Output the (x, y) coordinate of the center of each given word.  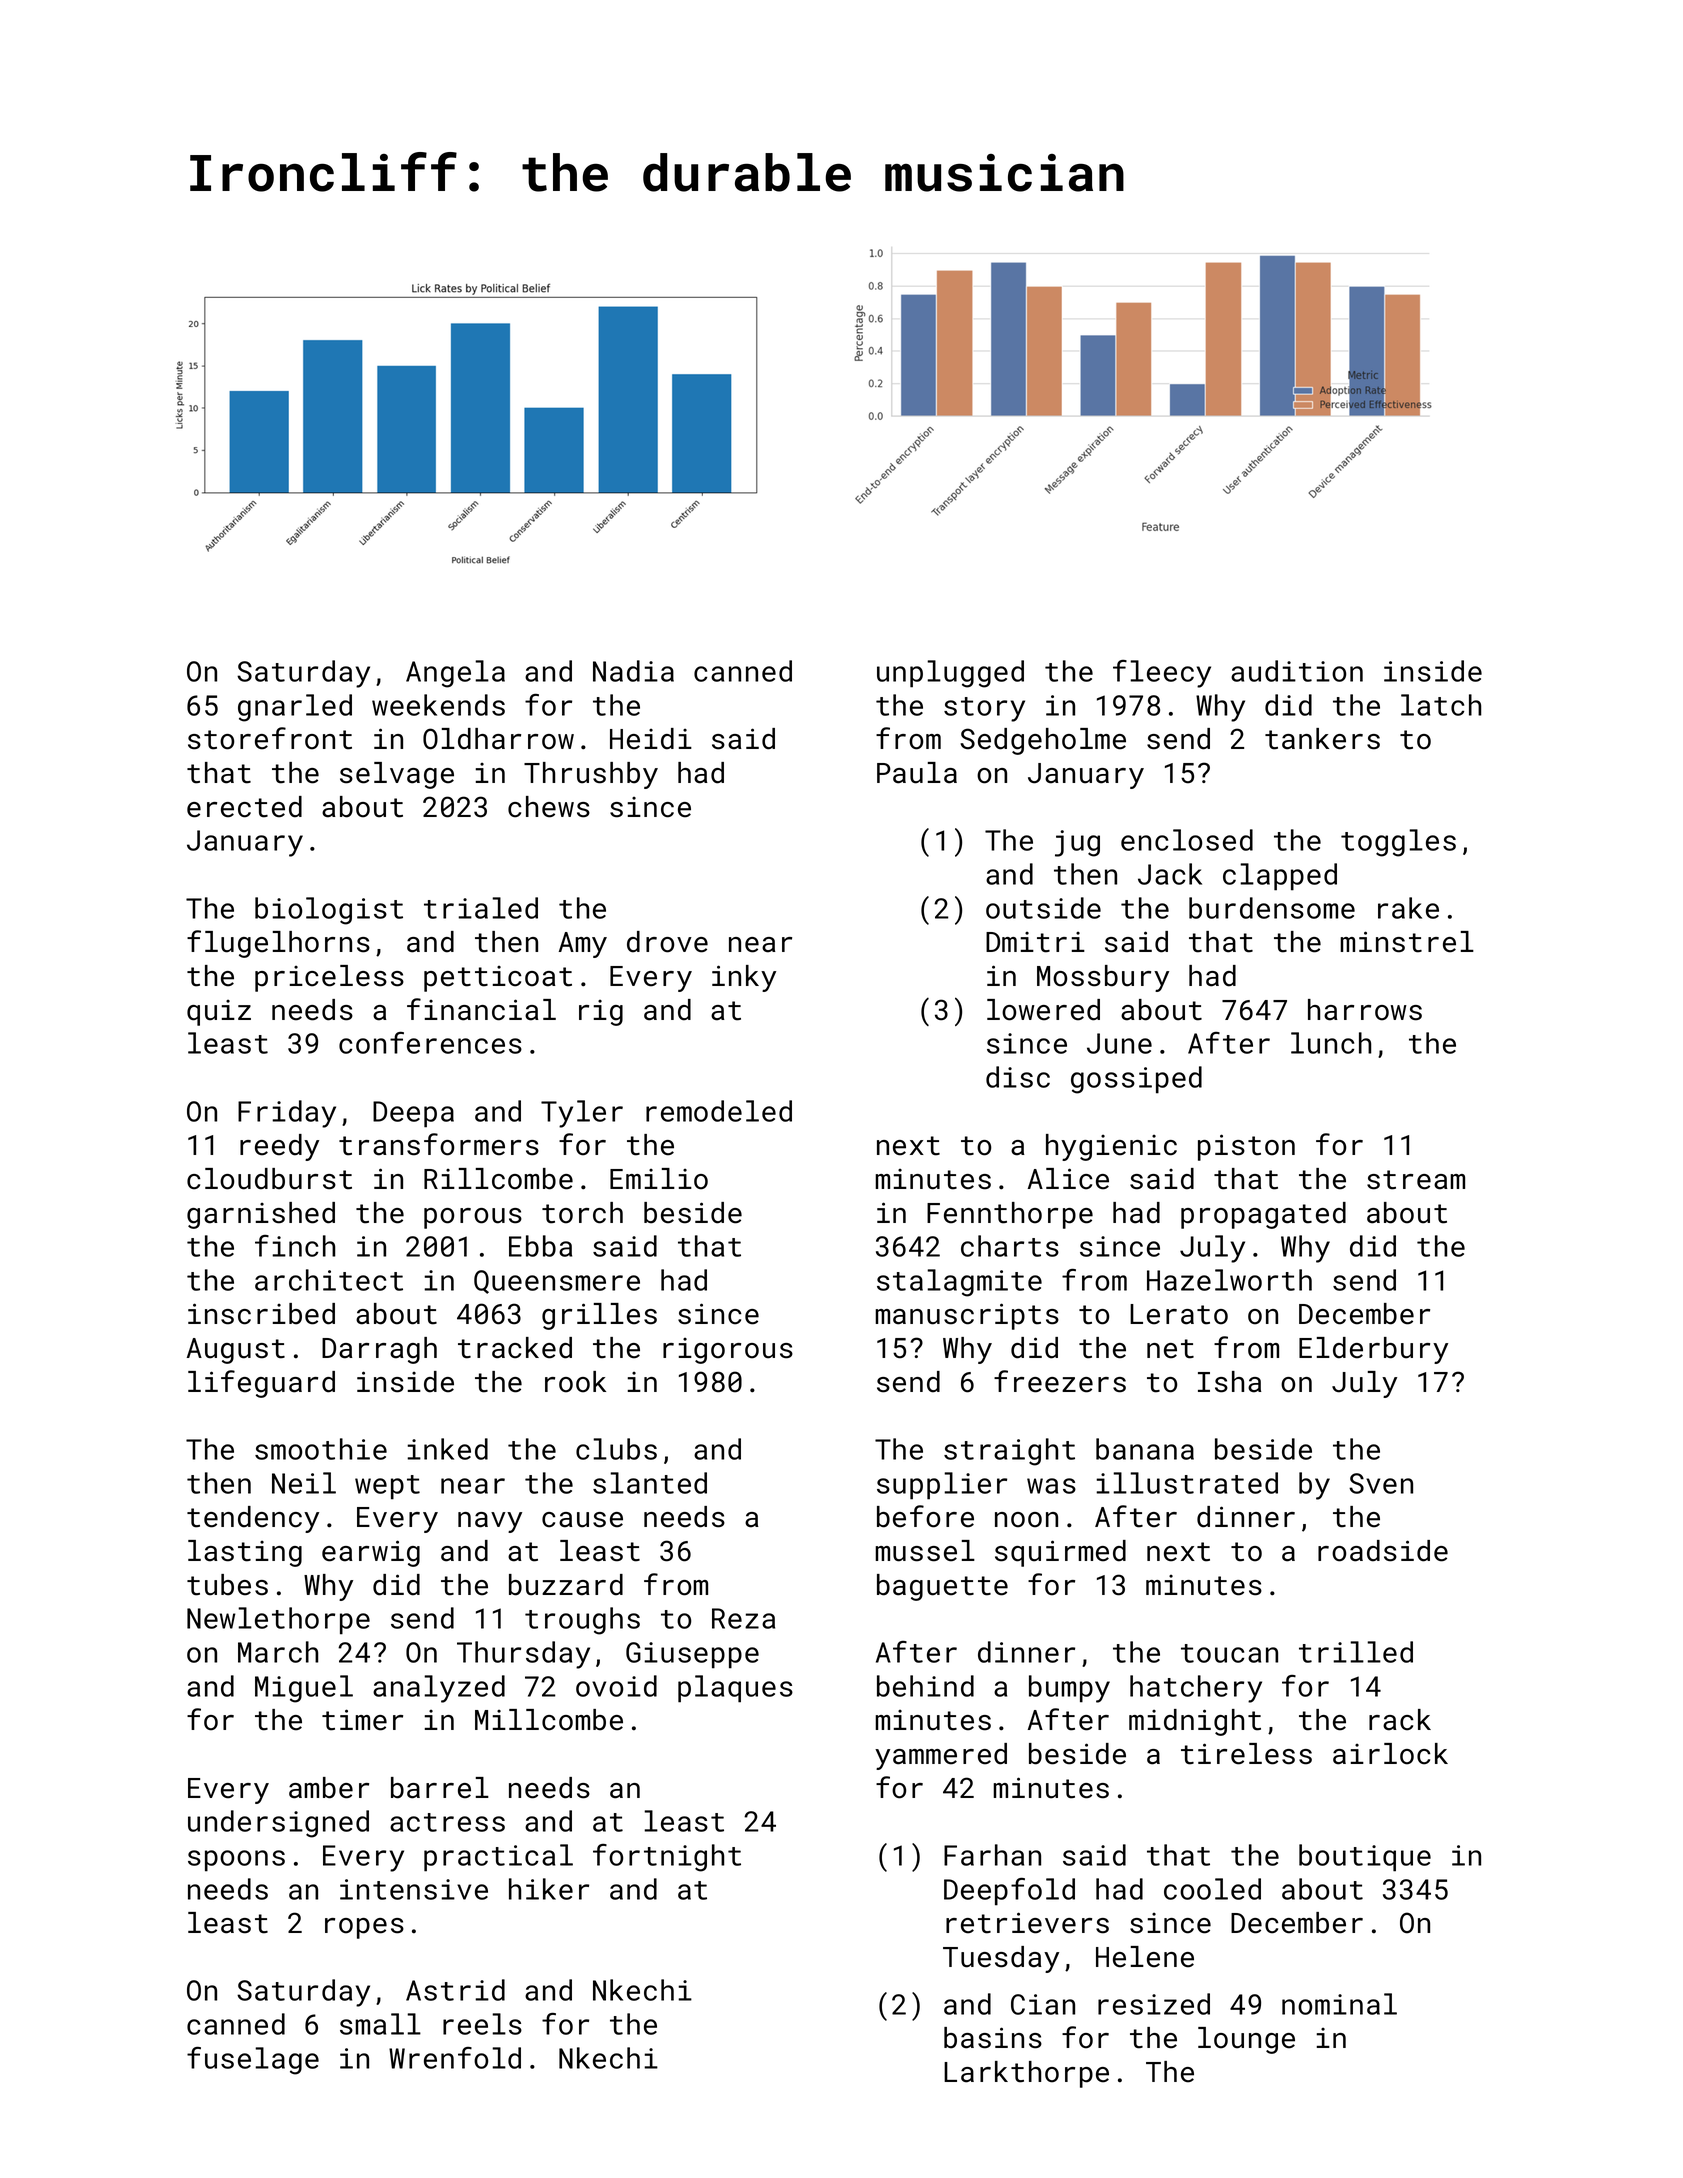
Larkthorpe (1026, 2074)
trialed (481, 908)
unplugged (950, 674)
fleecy (1162, 674)
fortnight (667, 1858)
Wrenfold (455, 2058)
